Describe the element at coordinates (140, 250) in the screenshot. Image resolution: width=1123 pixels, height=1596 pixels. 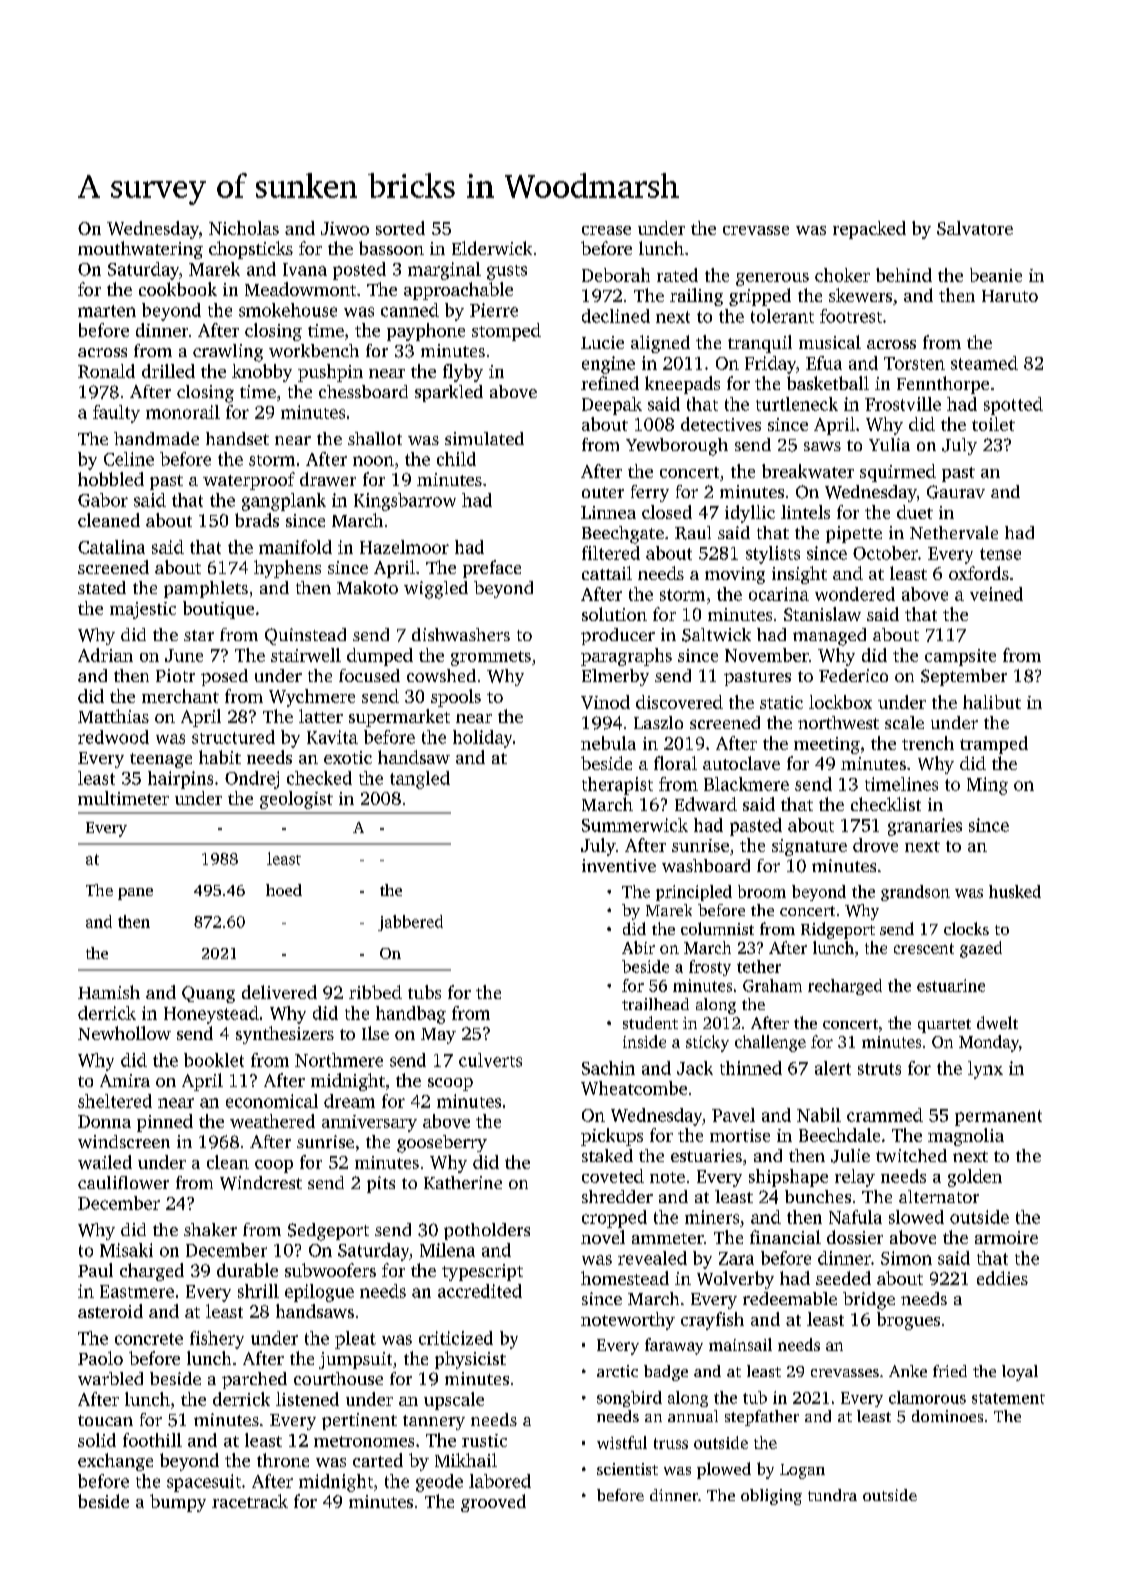
I see `mouthwatering` at that location.
